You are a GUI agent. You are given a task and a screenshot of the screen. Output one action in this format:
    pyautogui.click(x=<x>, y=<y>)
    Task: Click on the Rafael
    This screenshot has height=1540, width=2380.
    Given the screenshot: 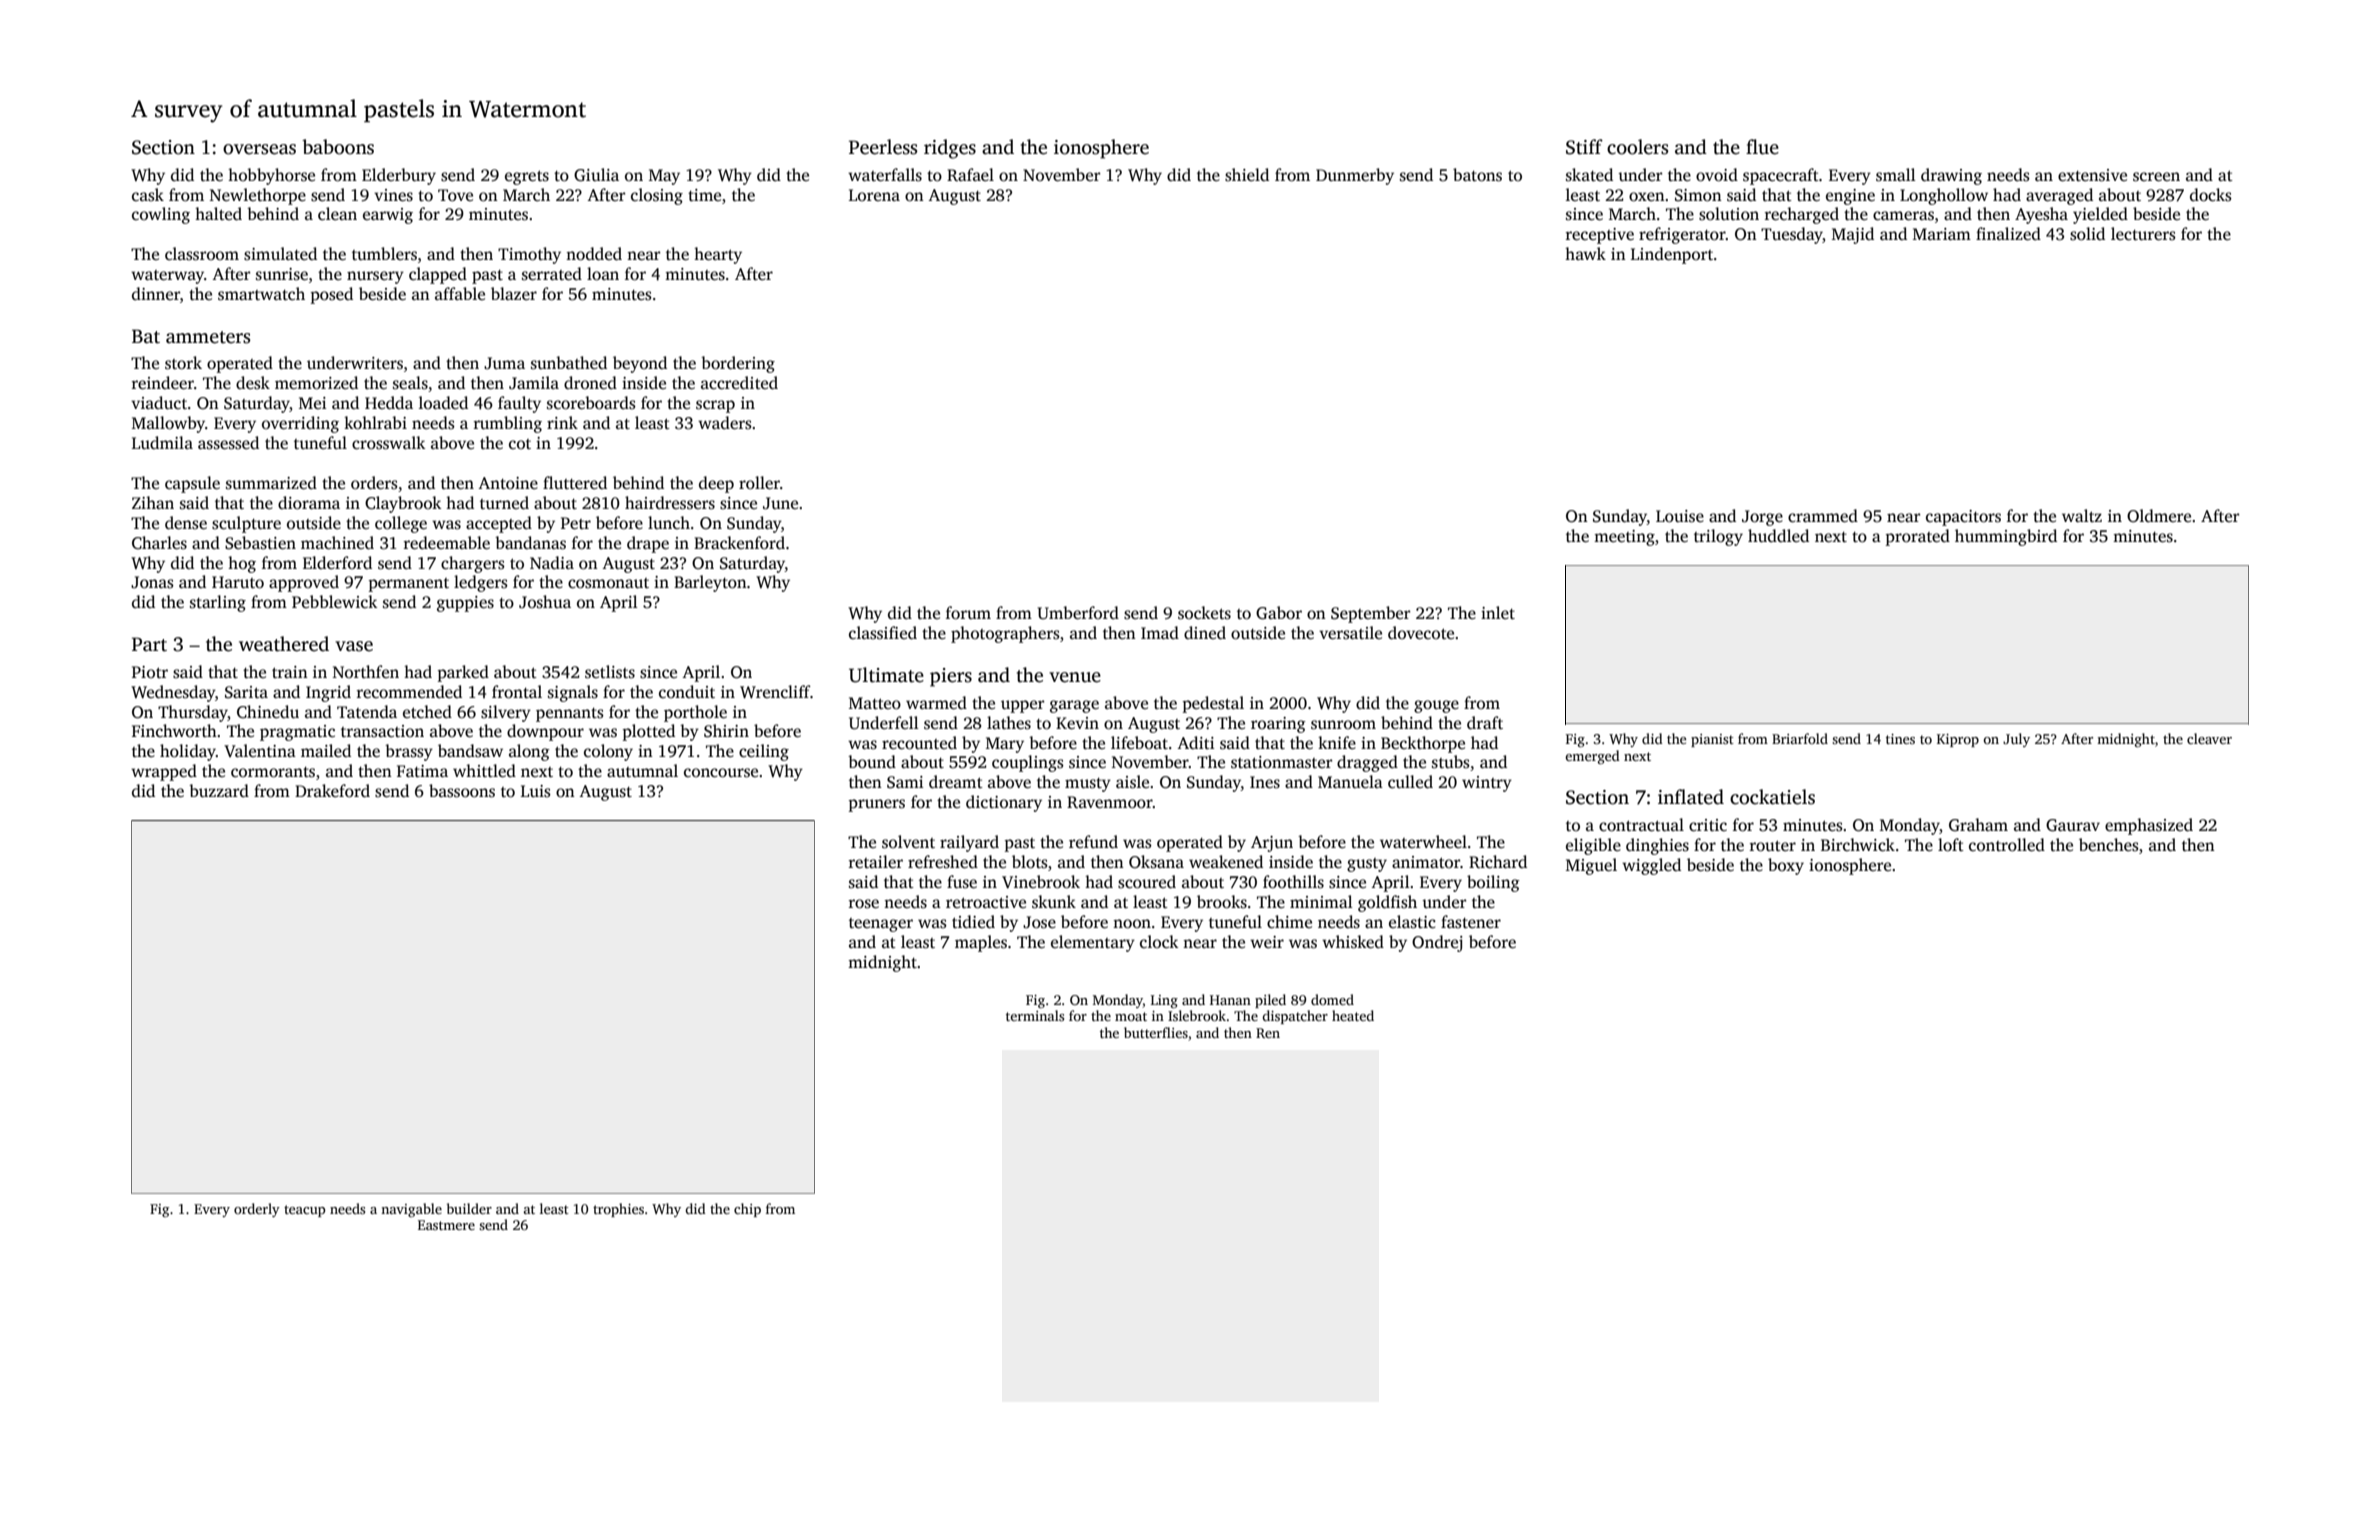 What is the action you would take?
    pyautogui.click(x=970, y=175)
